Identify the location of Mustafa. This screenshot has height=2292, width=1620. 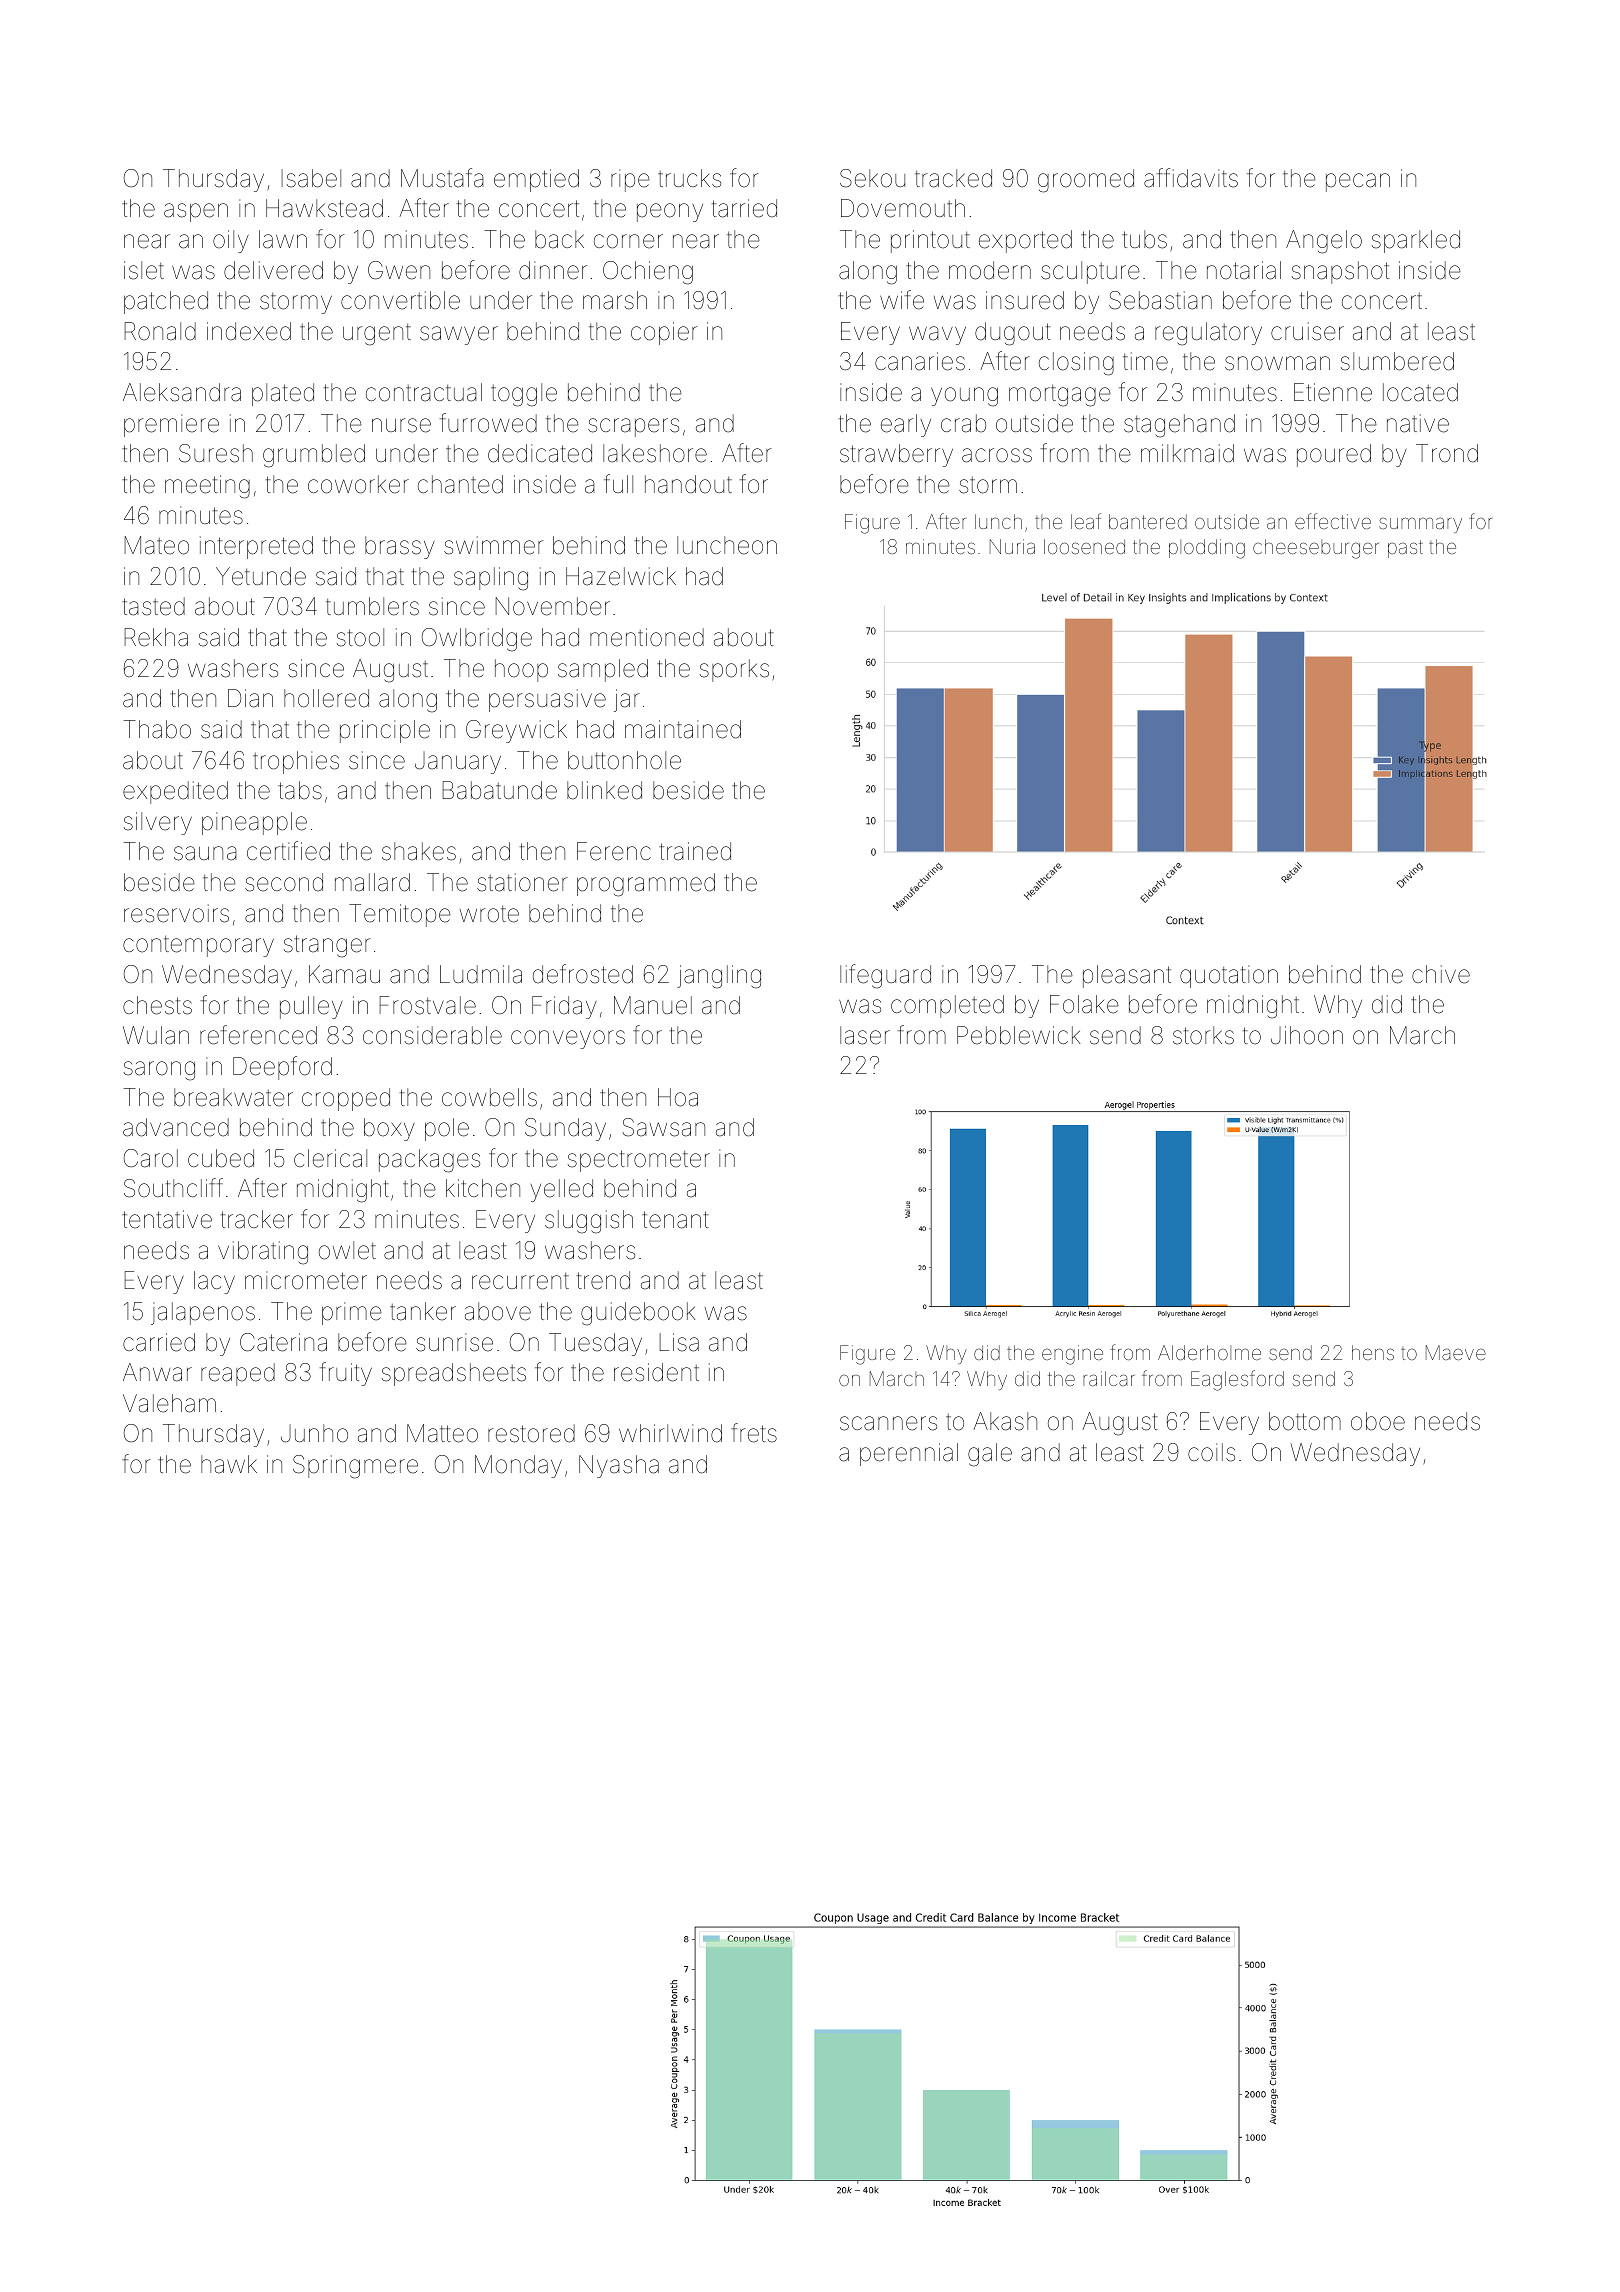
(442, 178).
